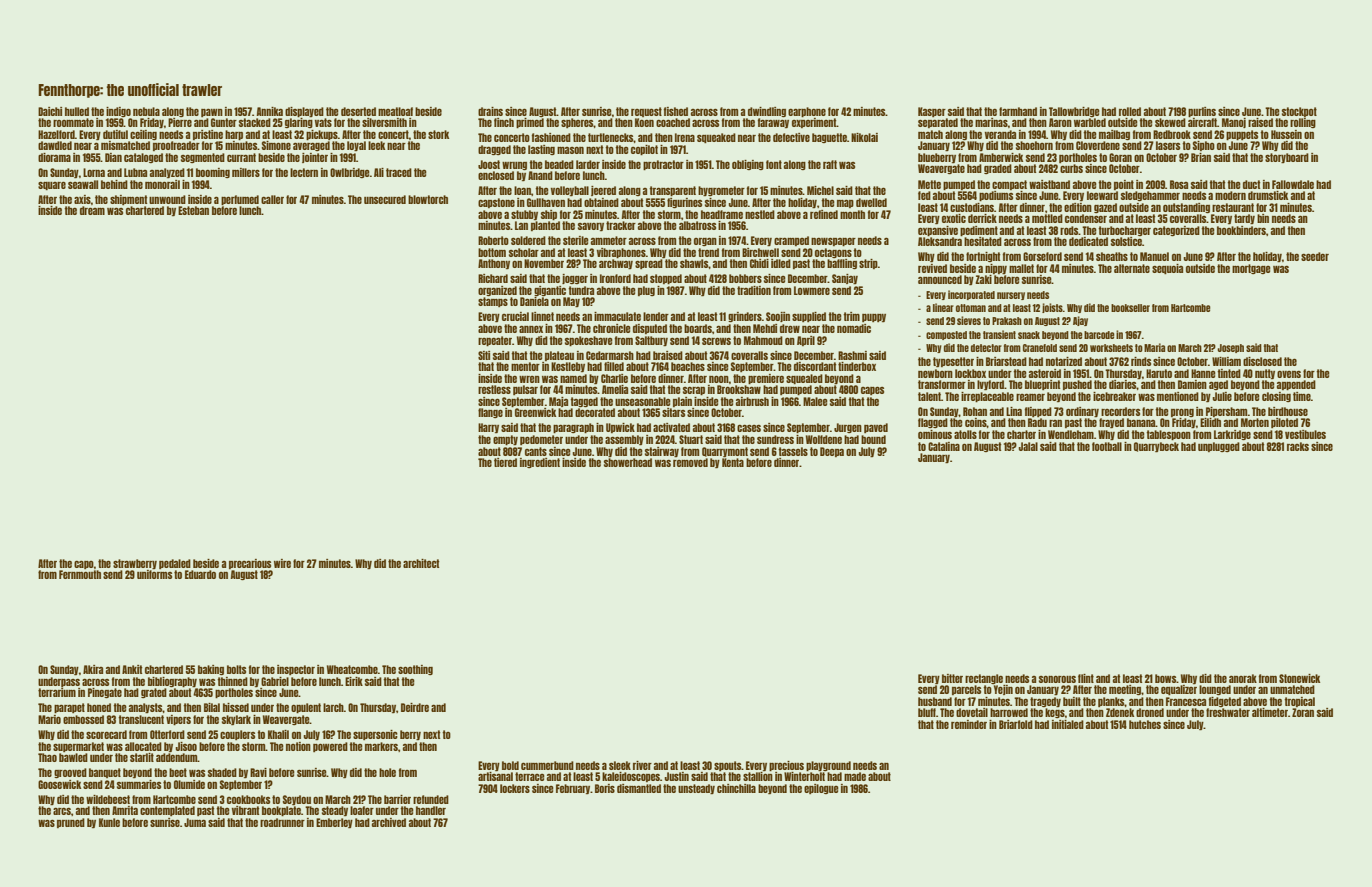 Image resolution: width=1372 pixels, height=887 pixels. I want to click on soothing, so click(415, 670).
